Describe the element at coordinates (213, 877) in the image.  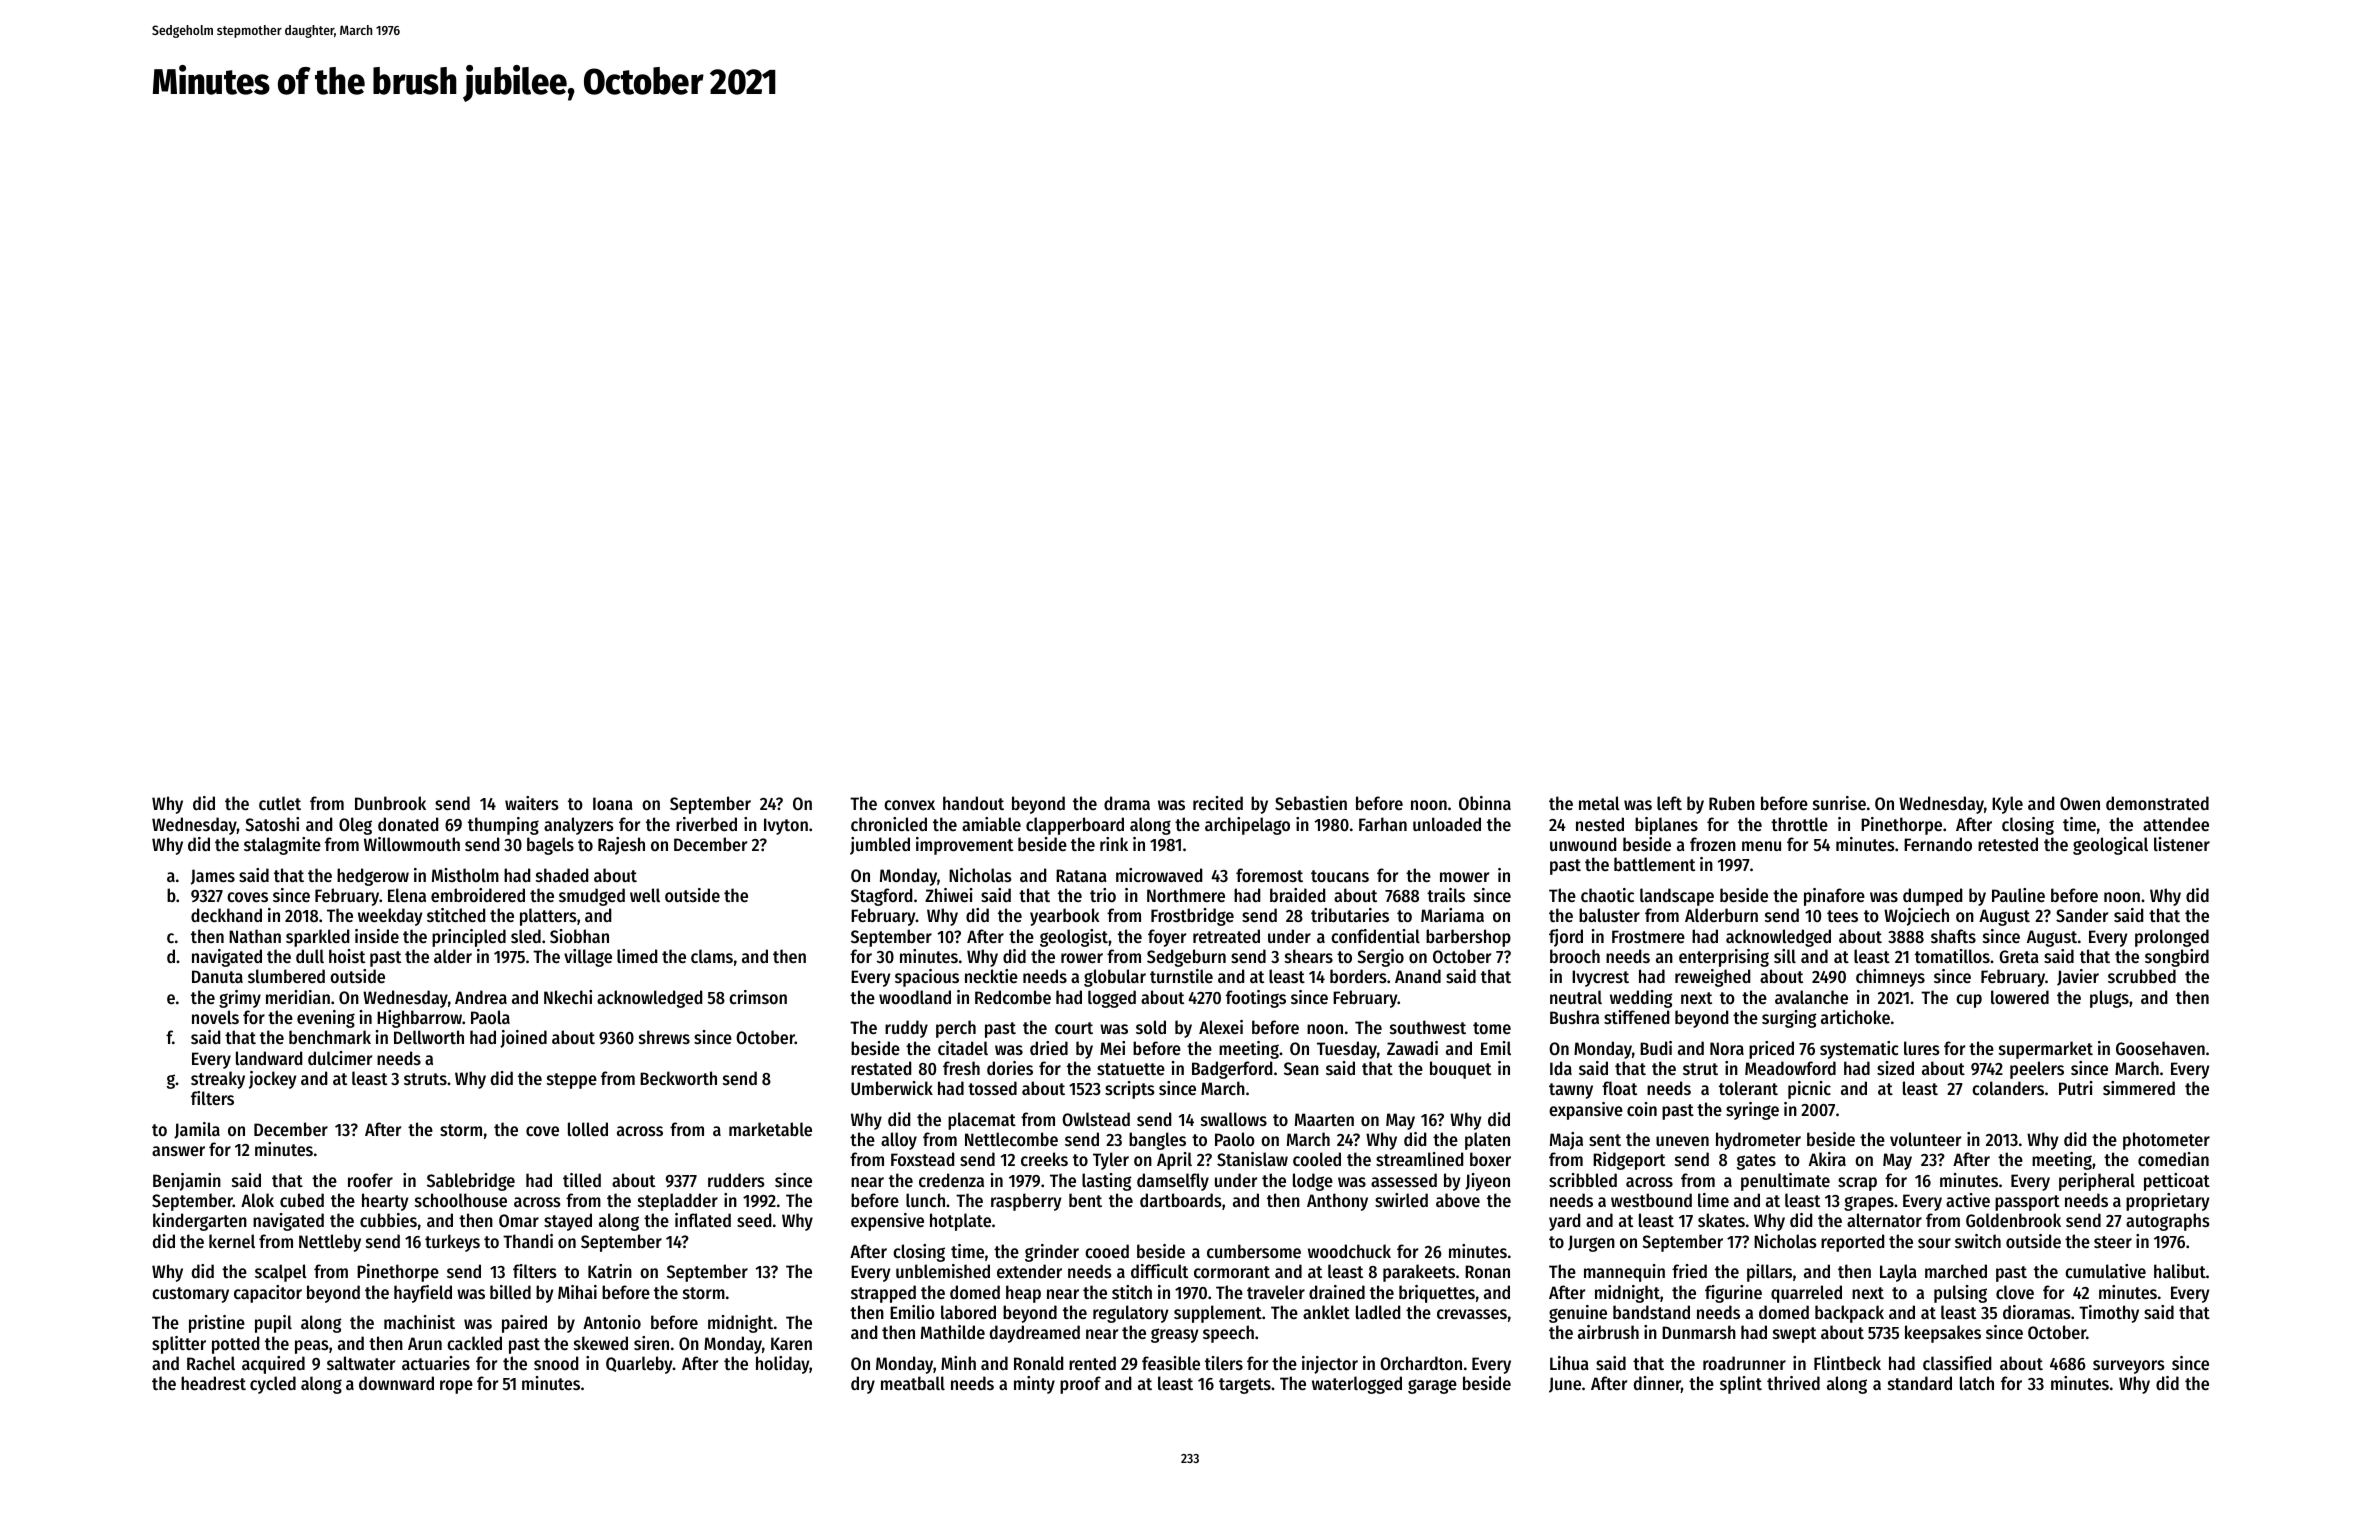
I see `James` at that location.
